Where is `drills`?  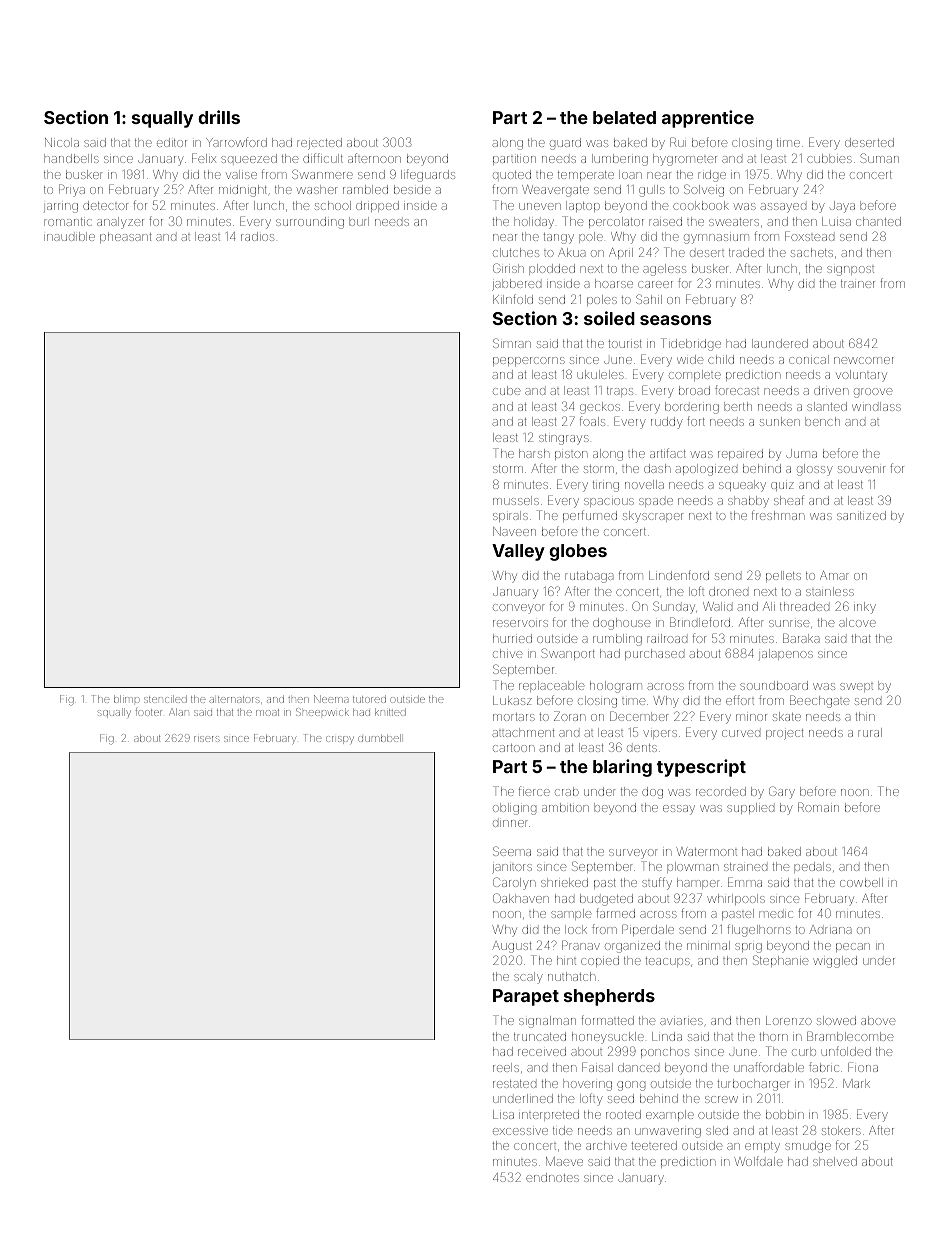
drills is located at coordinates (219, 117).
